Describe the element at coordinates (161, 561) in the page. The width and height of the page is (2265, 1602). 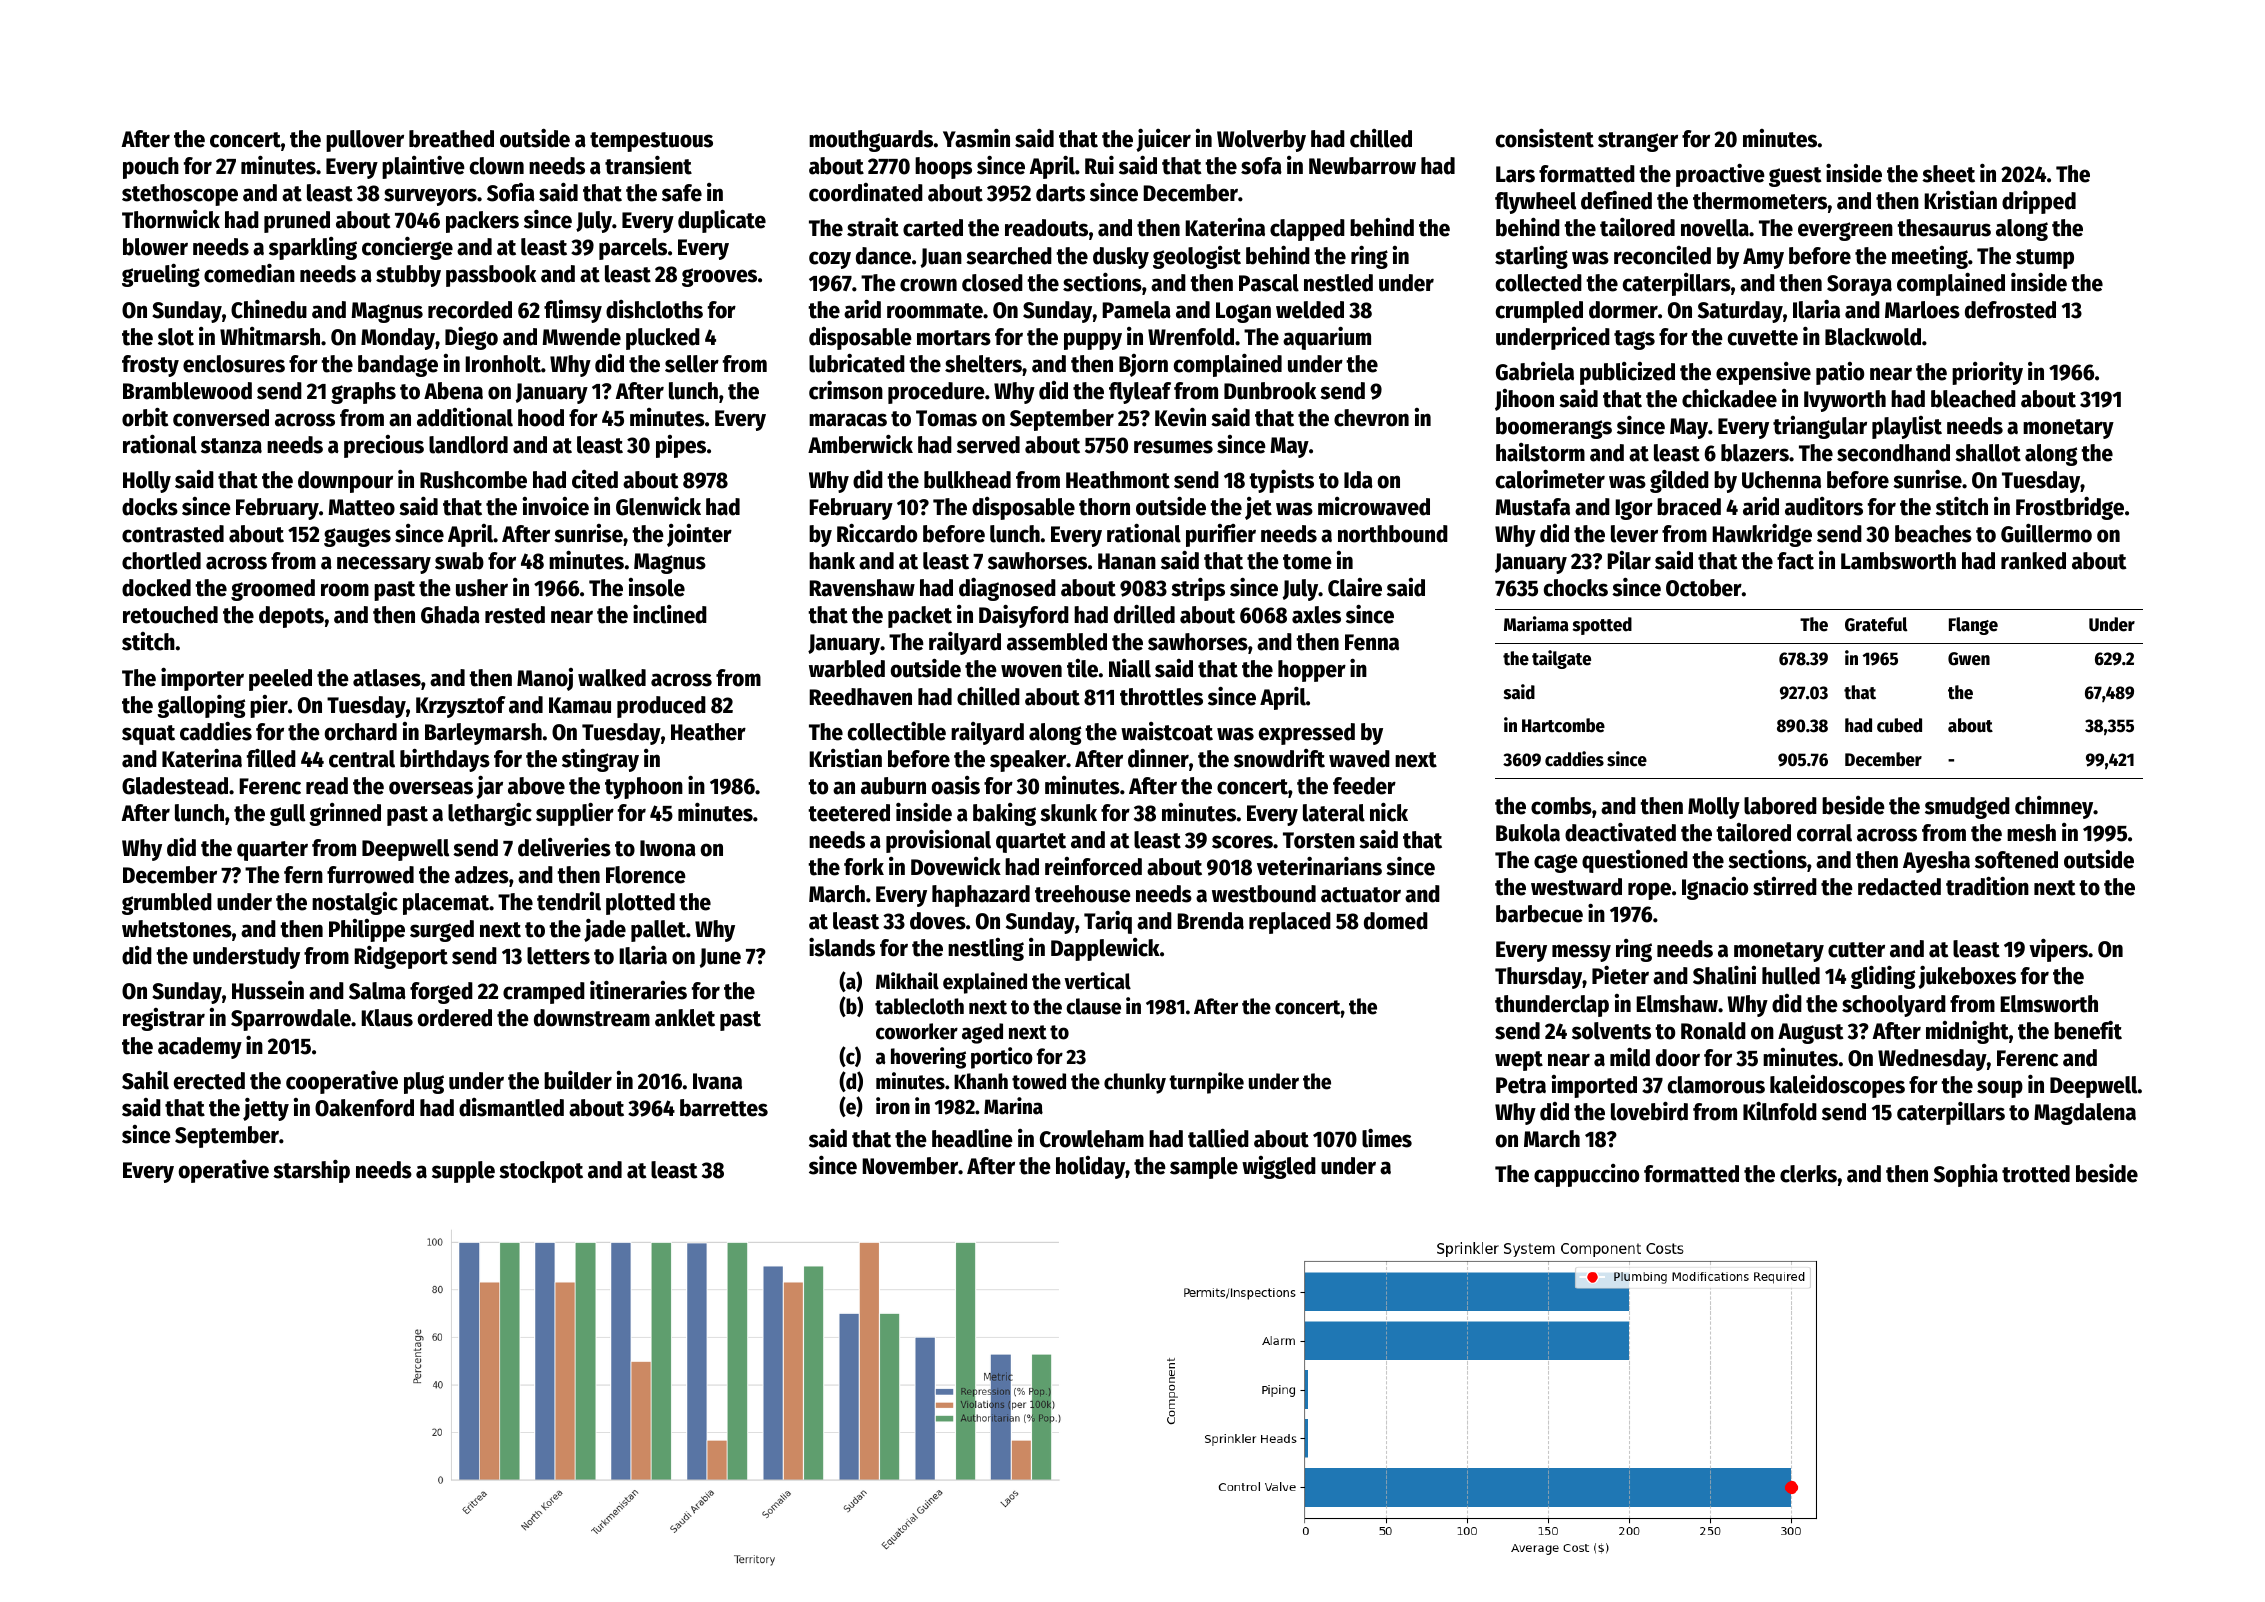
I see `chortled` at that location.
